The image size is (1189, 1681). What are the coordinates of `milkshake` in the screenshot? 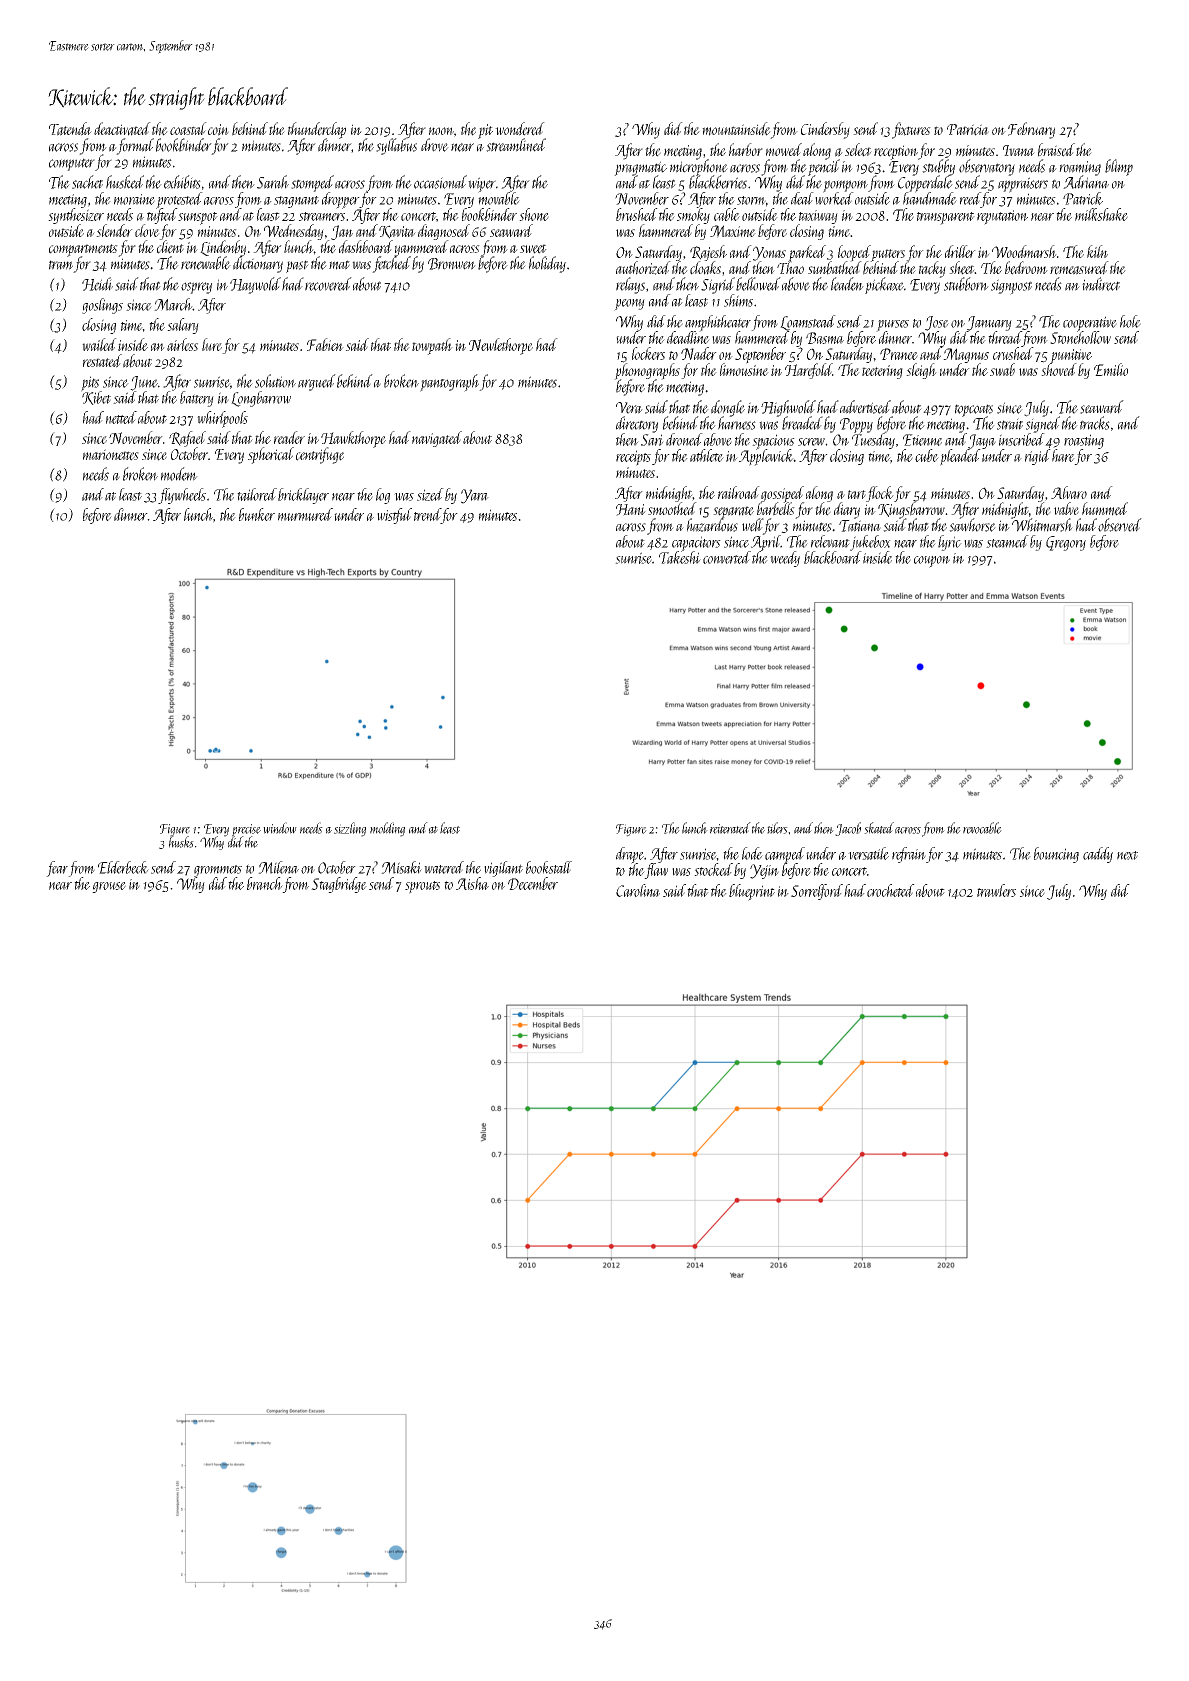 It's located at (1101, 214).
